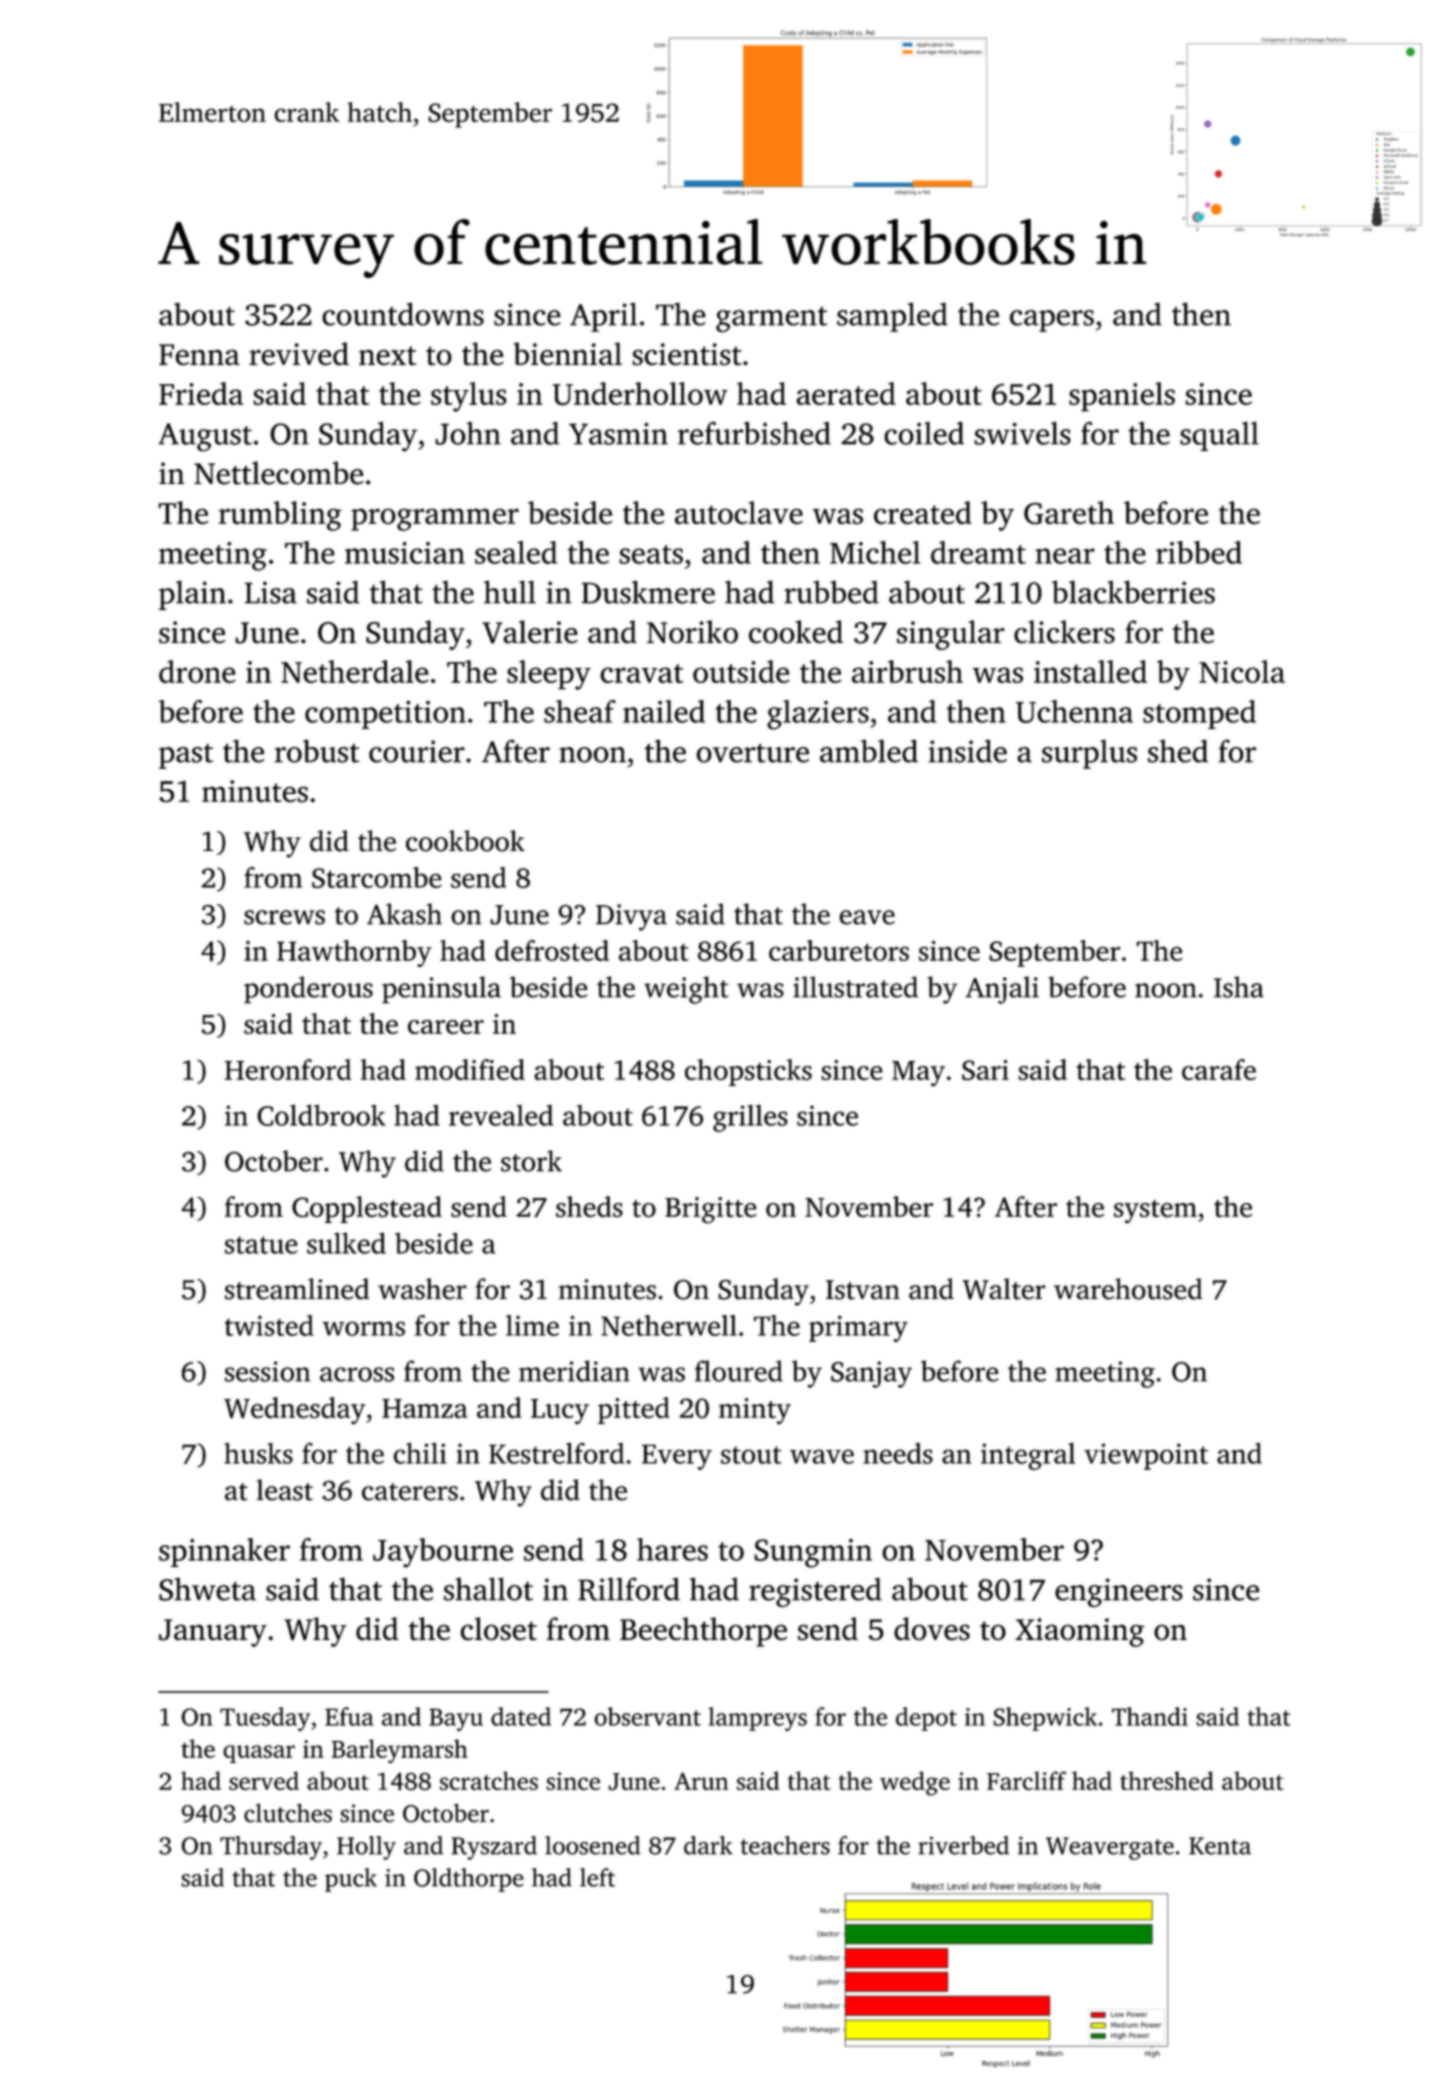  Describe the element at coordinates (692, 632) in the screenshot. I see `Noriko` at that location.
